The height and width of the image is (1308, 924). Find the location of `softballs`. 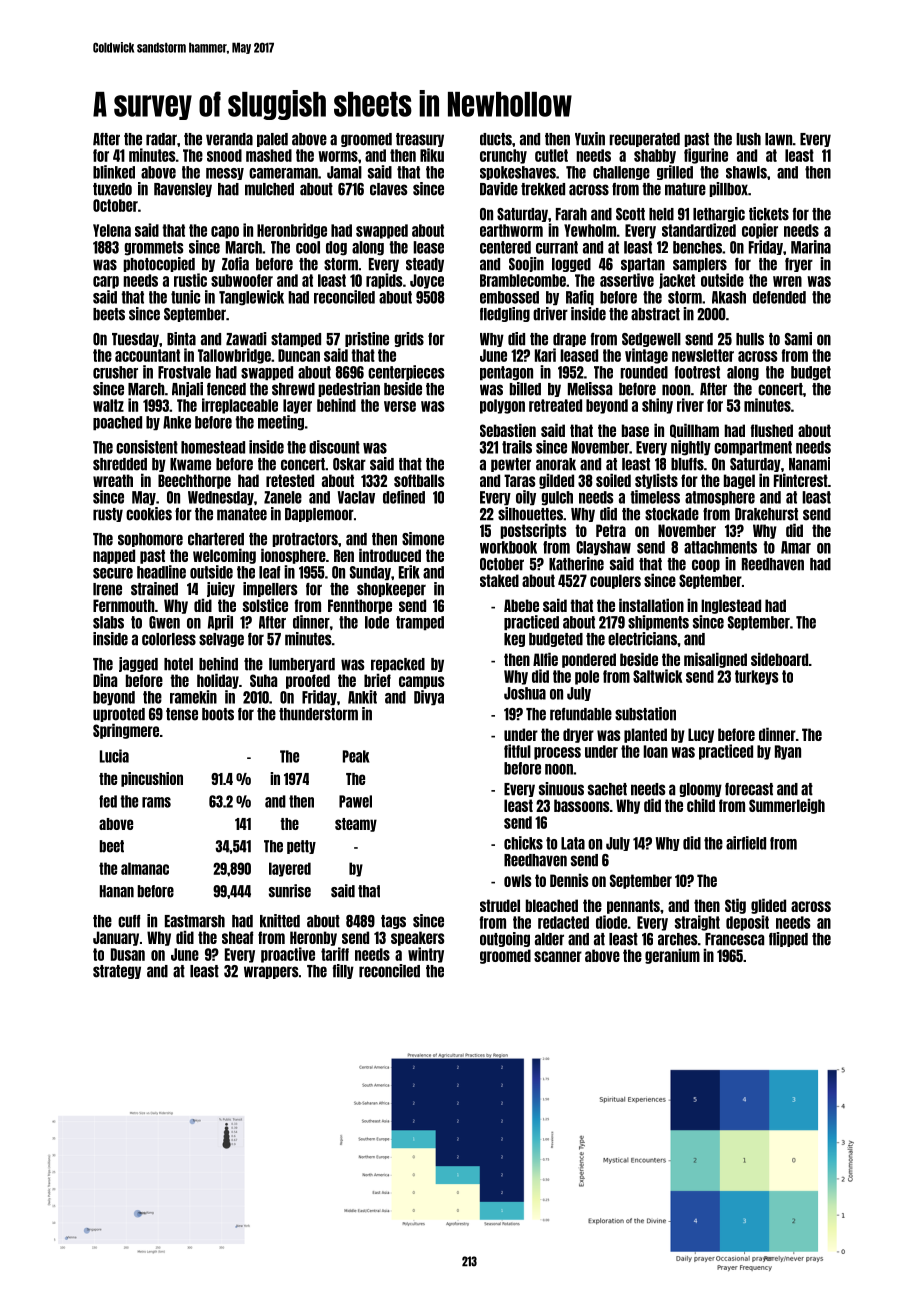

softballs is located at coordinates (419, 480).
